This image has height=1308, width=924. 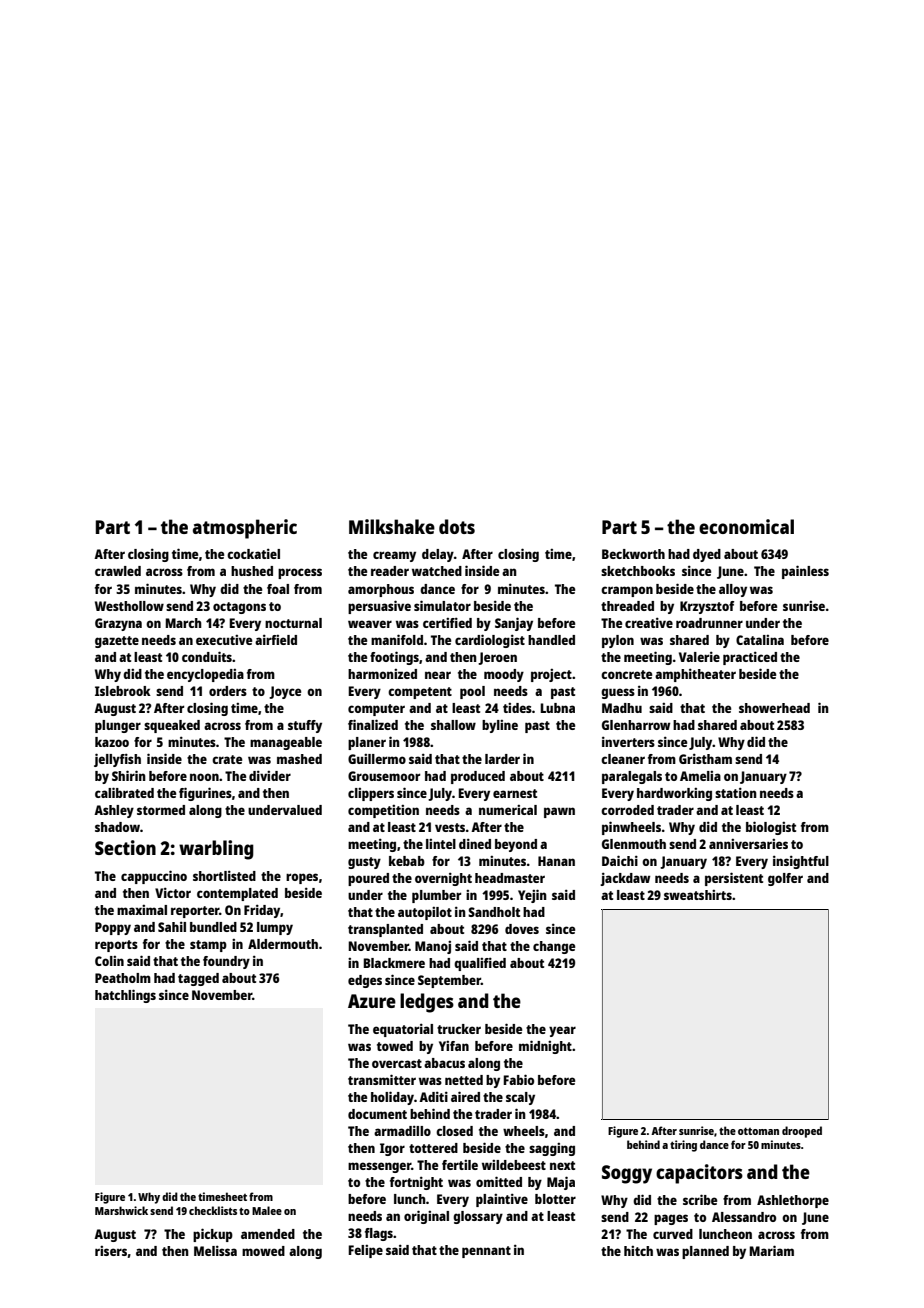 I want to click on risers, so click(x=111, y=1251).
